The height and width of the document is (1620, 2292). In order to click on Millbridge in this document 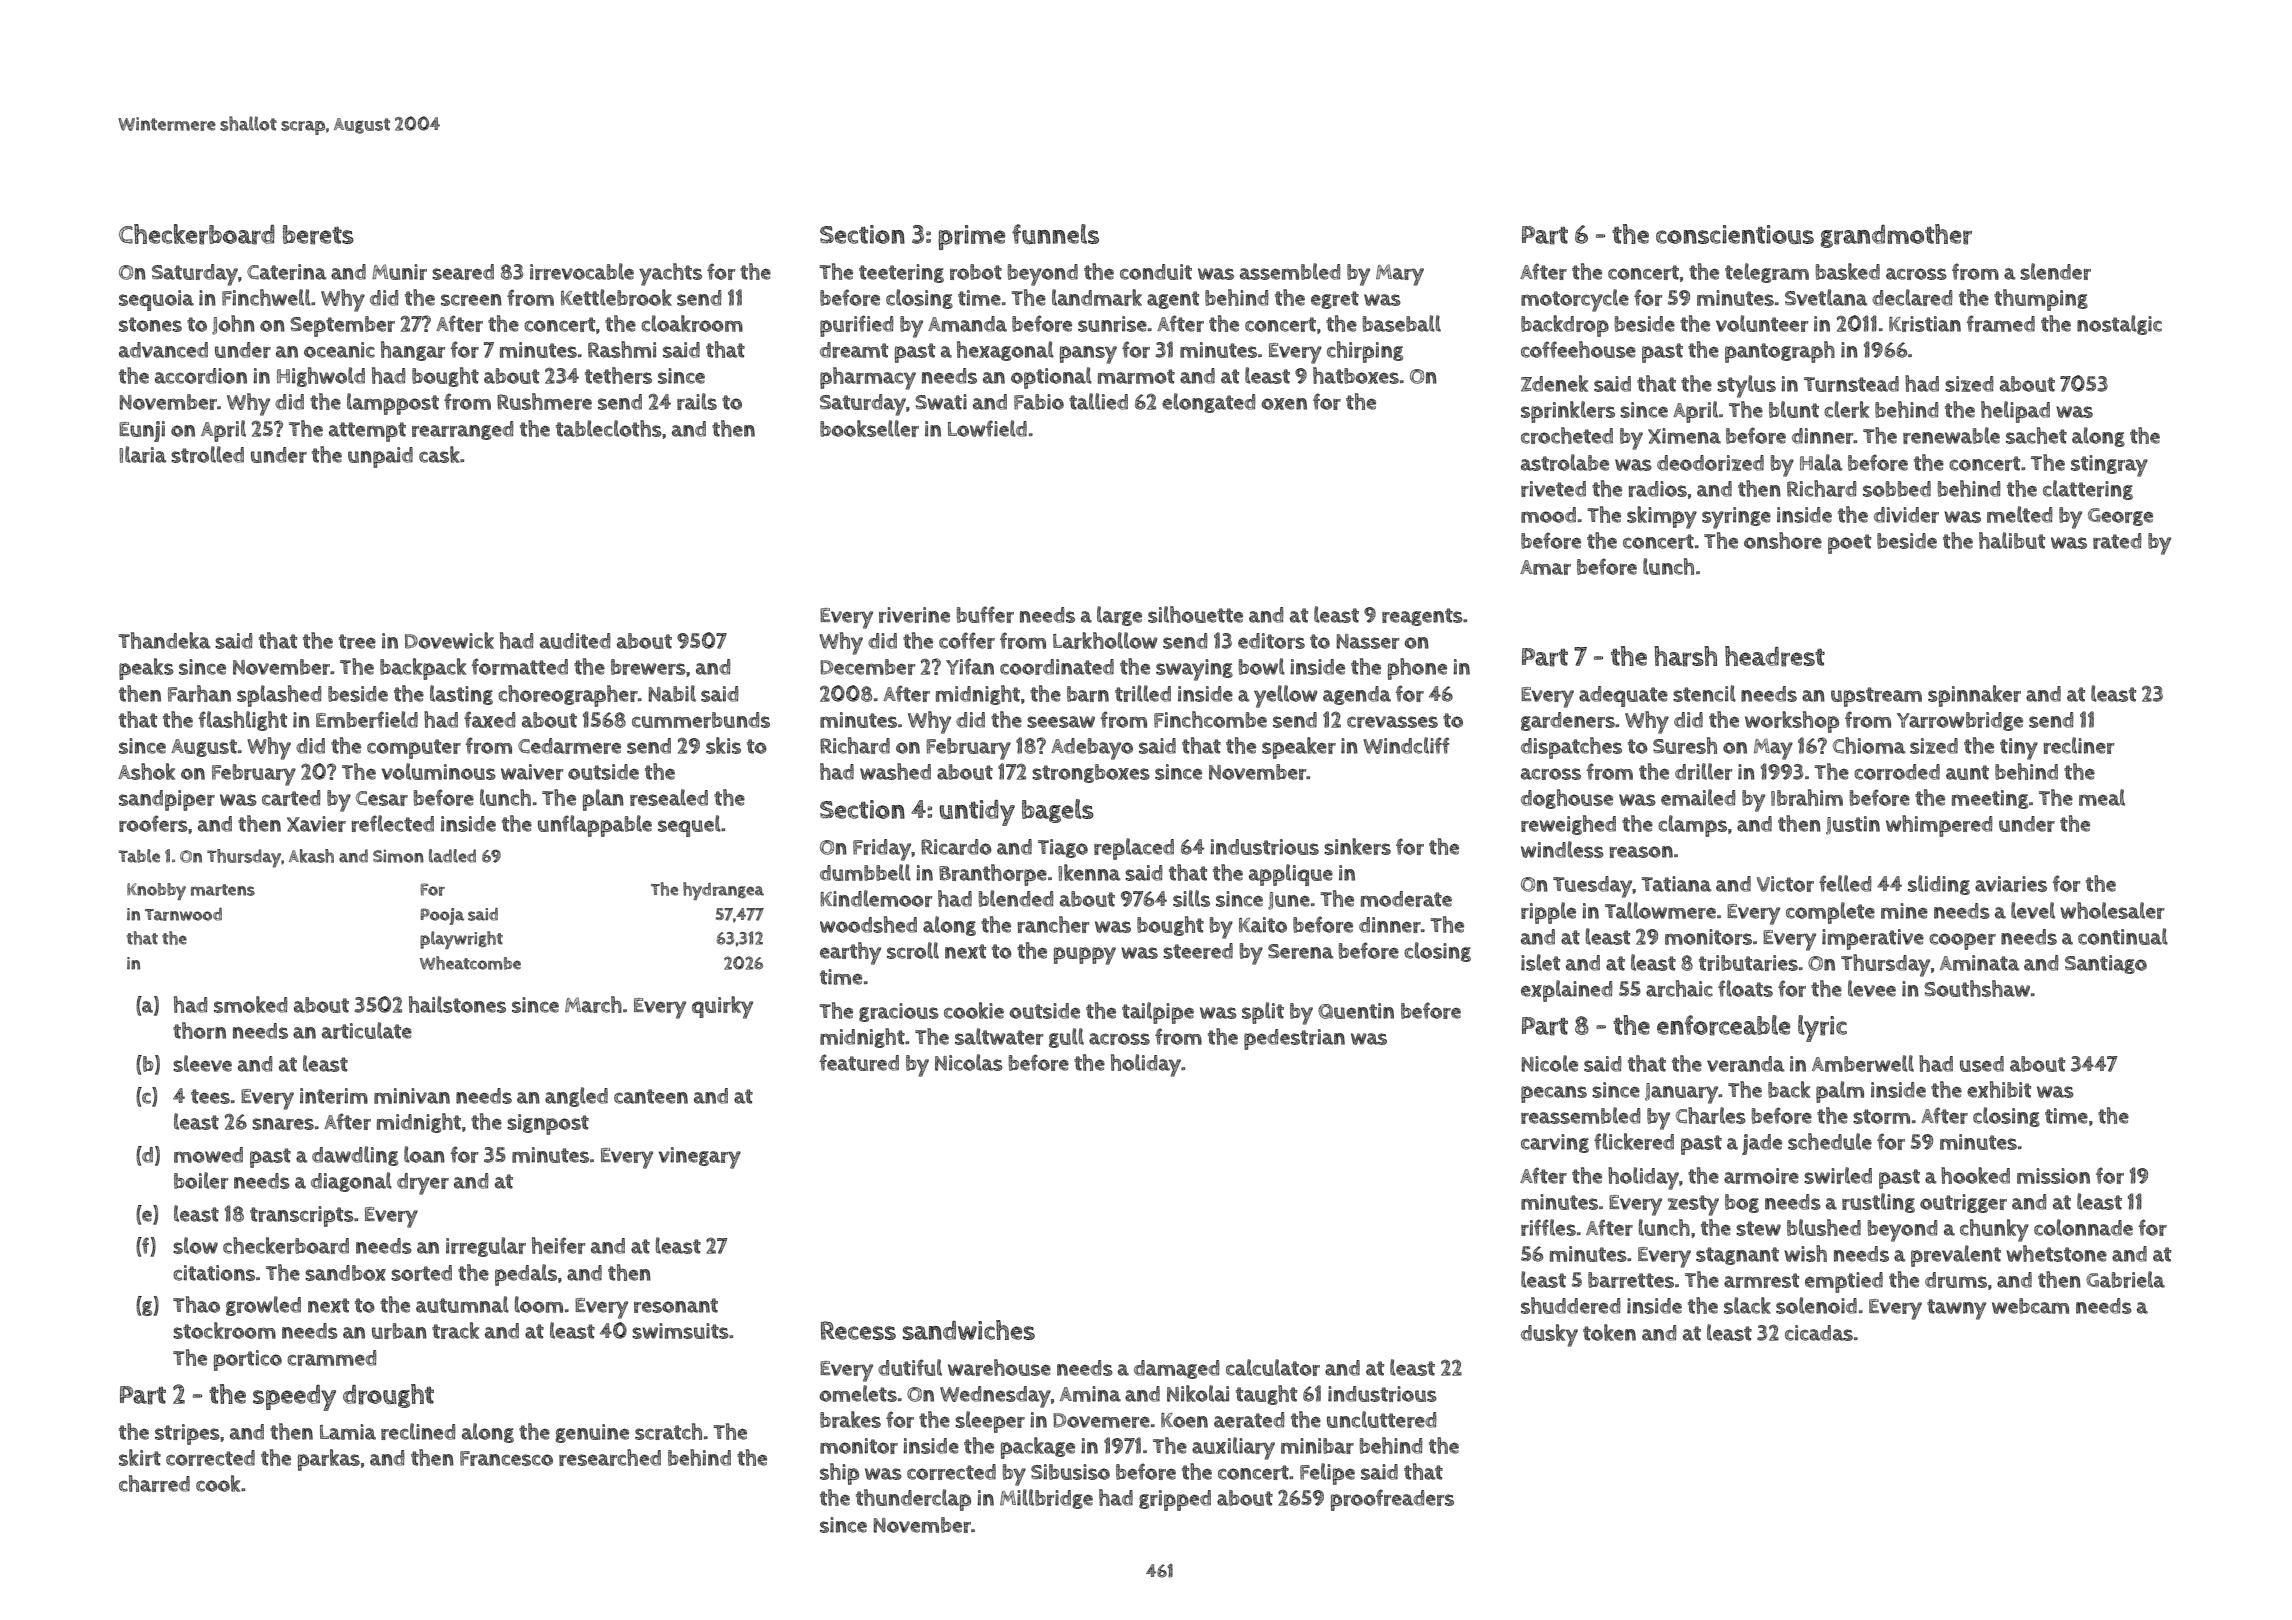, I will do `click(1046, 1499)`.
